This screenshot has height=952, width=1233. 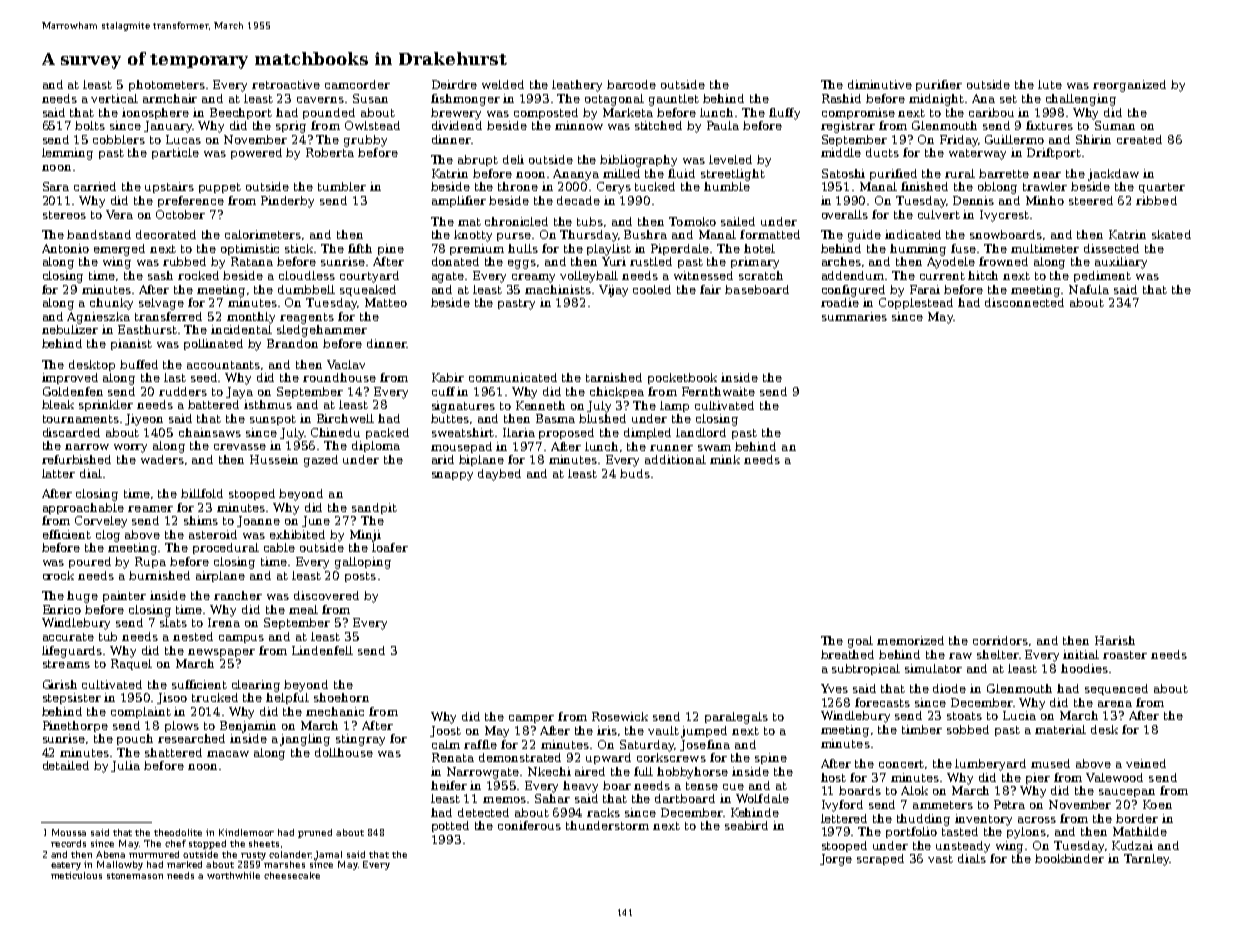 I want to click on procedural, so click(x=226, y=548).
